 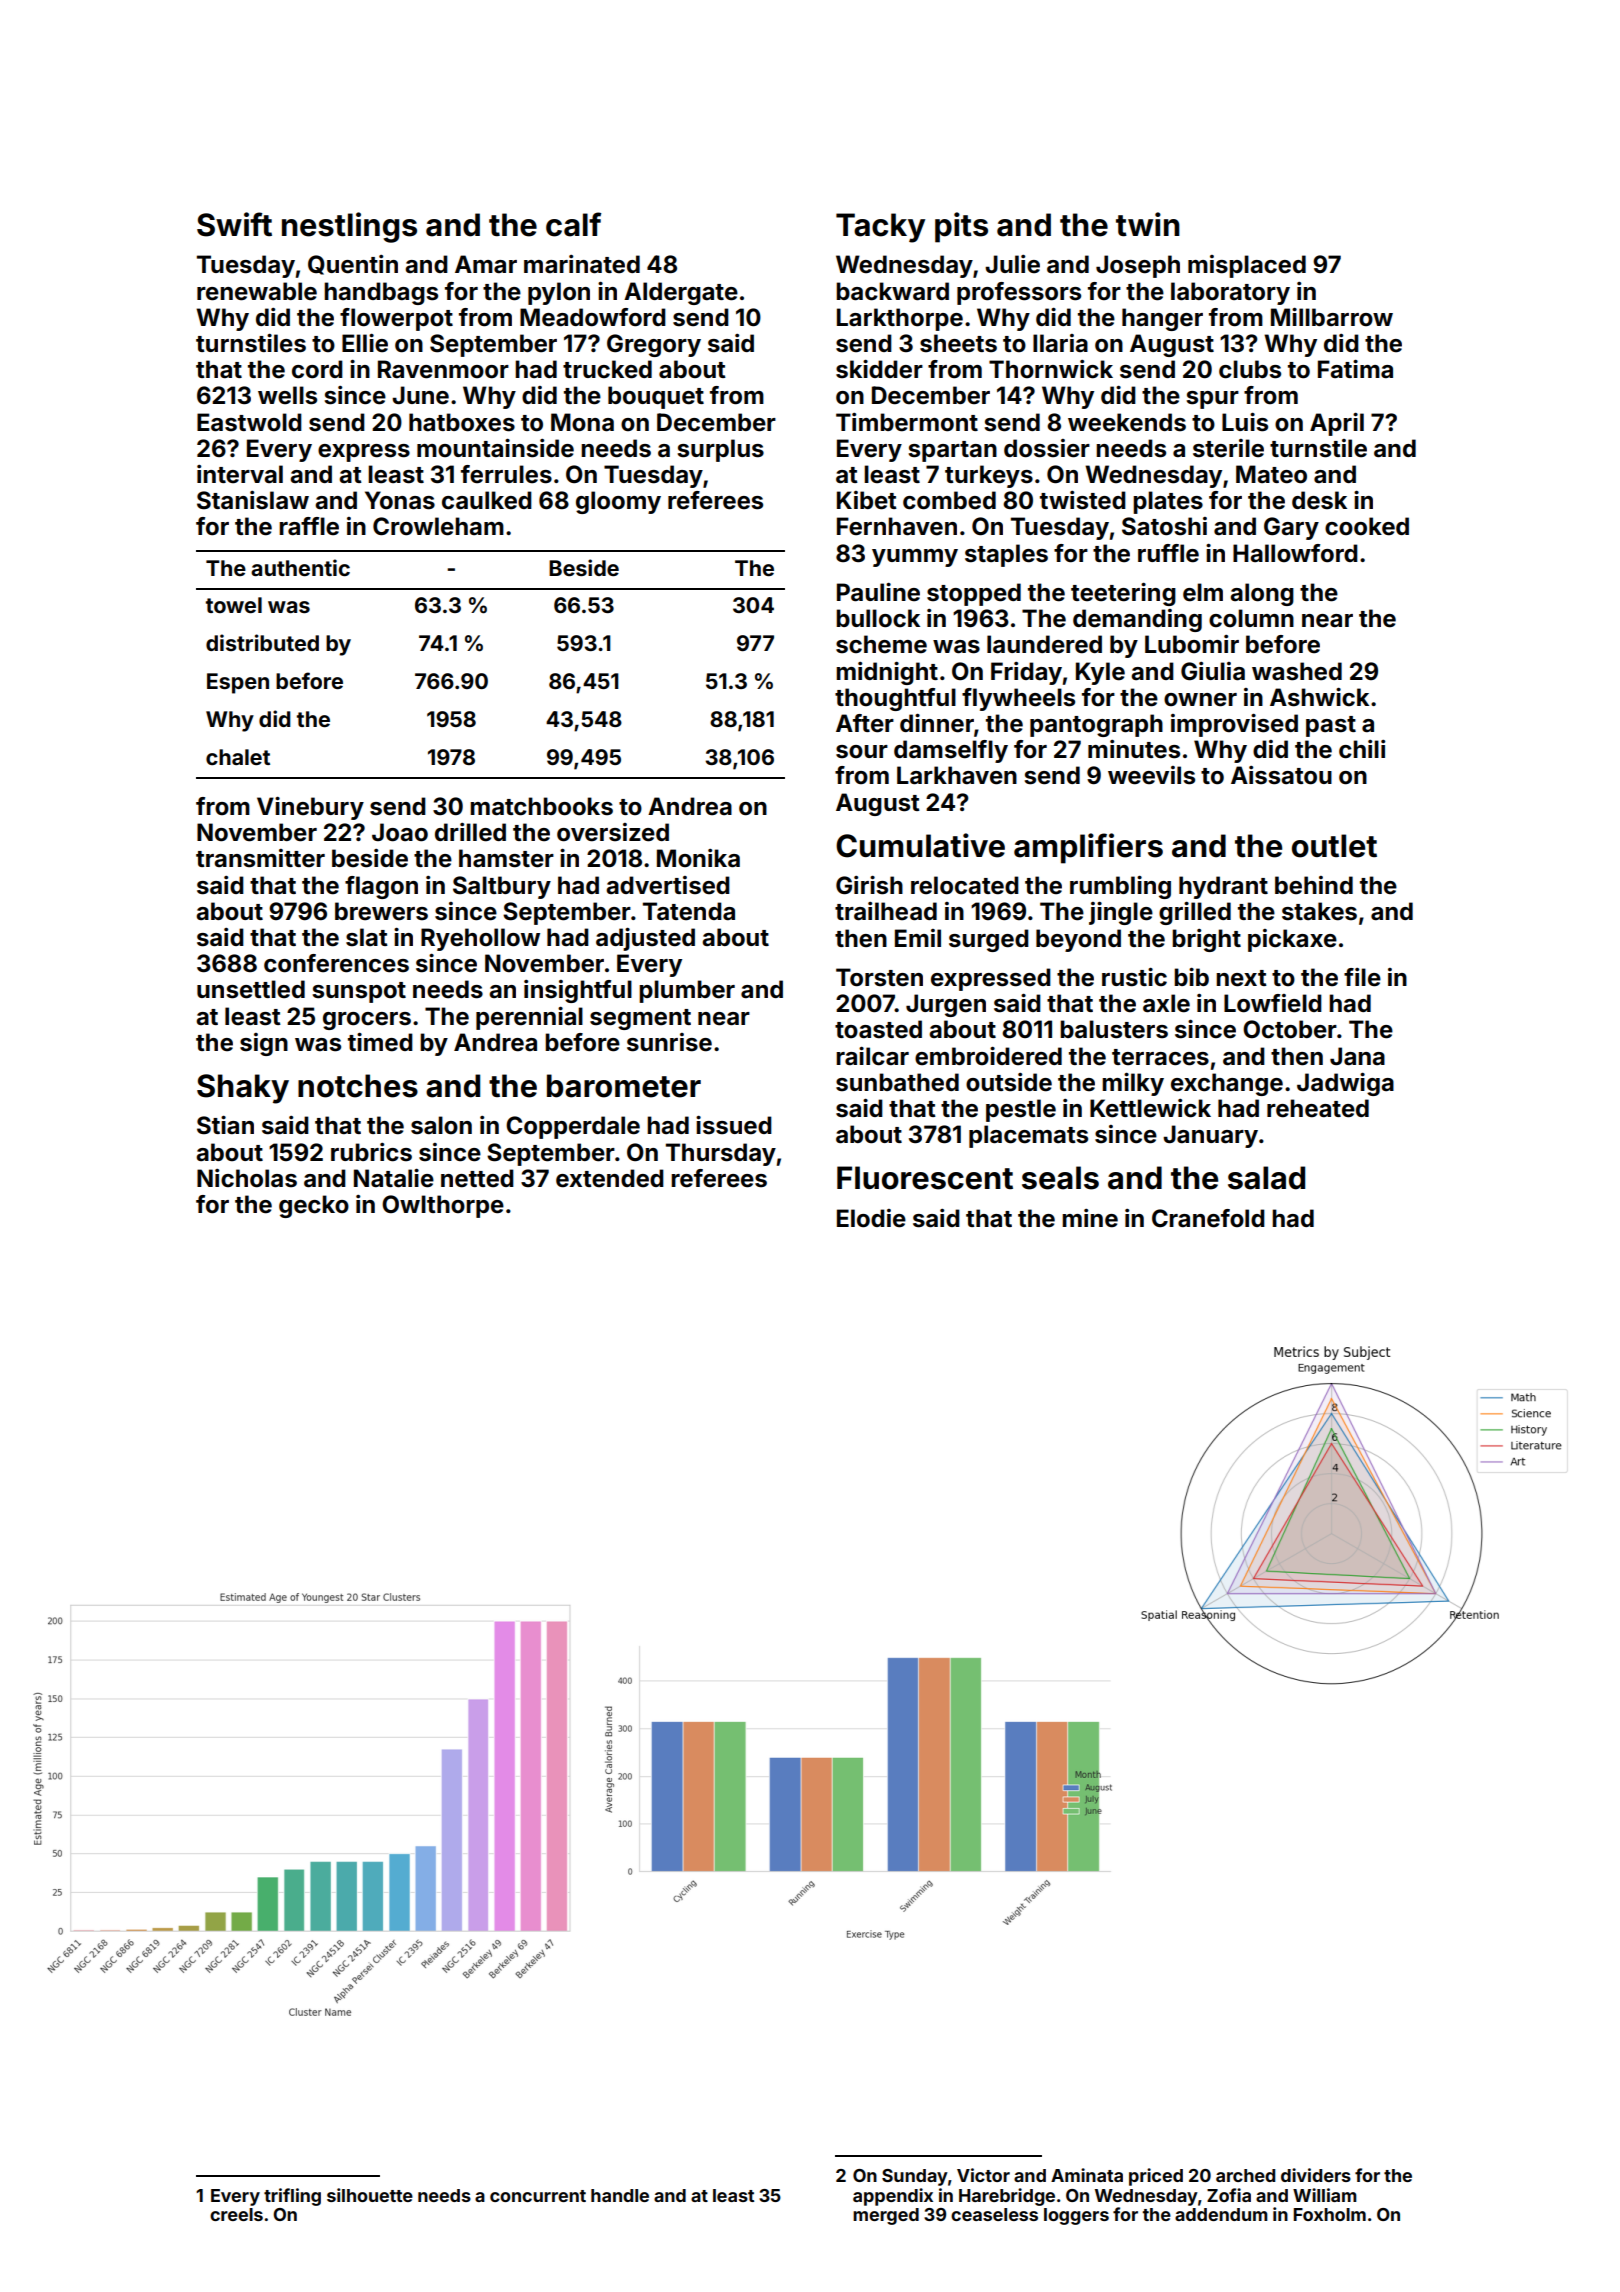 I want to click on Satoshi, so click(x=1164, y=526).
